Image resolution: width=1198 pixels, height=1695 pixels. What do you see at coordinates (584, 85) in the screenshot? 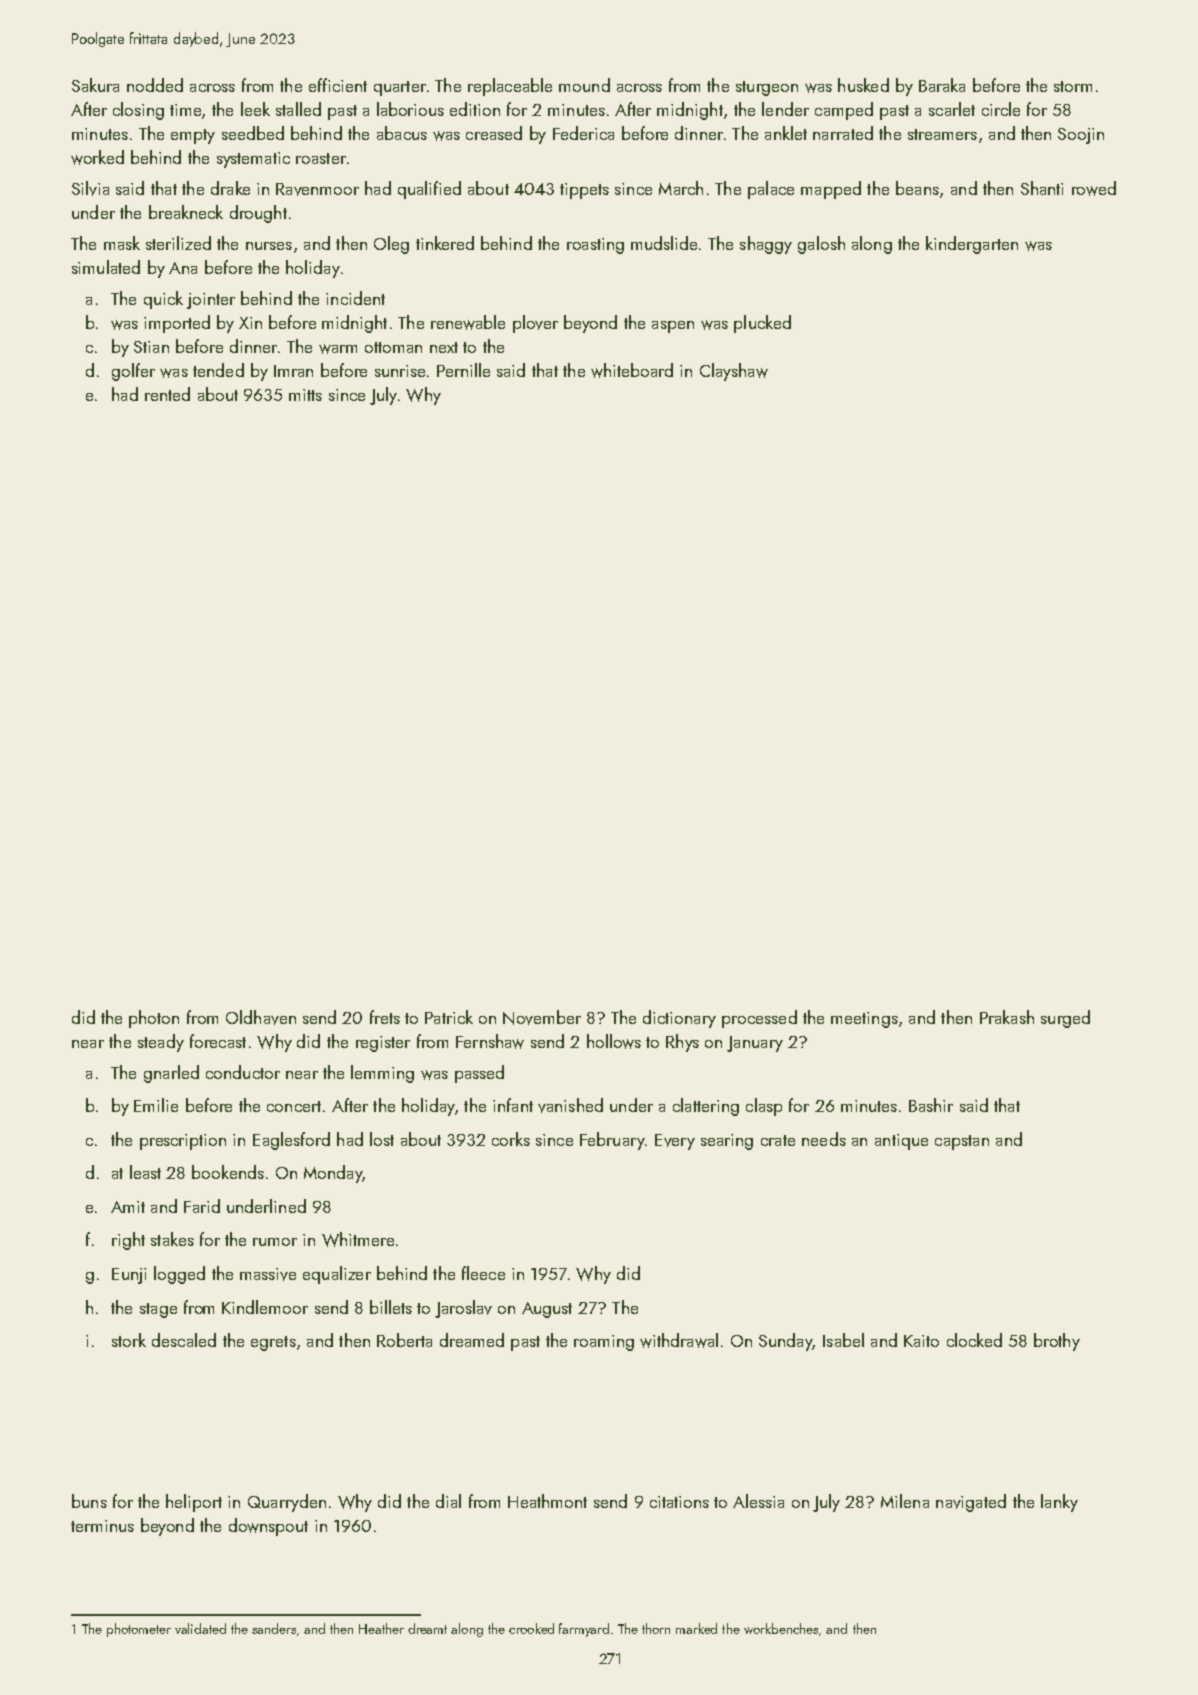
I see `mound` at bounding box center [584, 85].
